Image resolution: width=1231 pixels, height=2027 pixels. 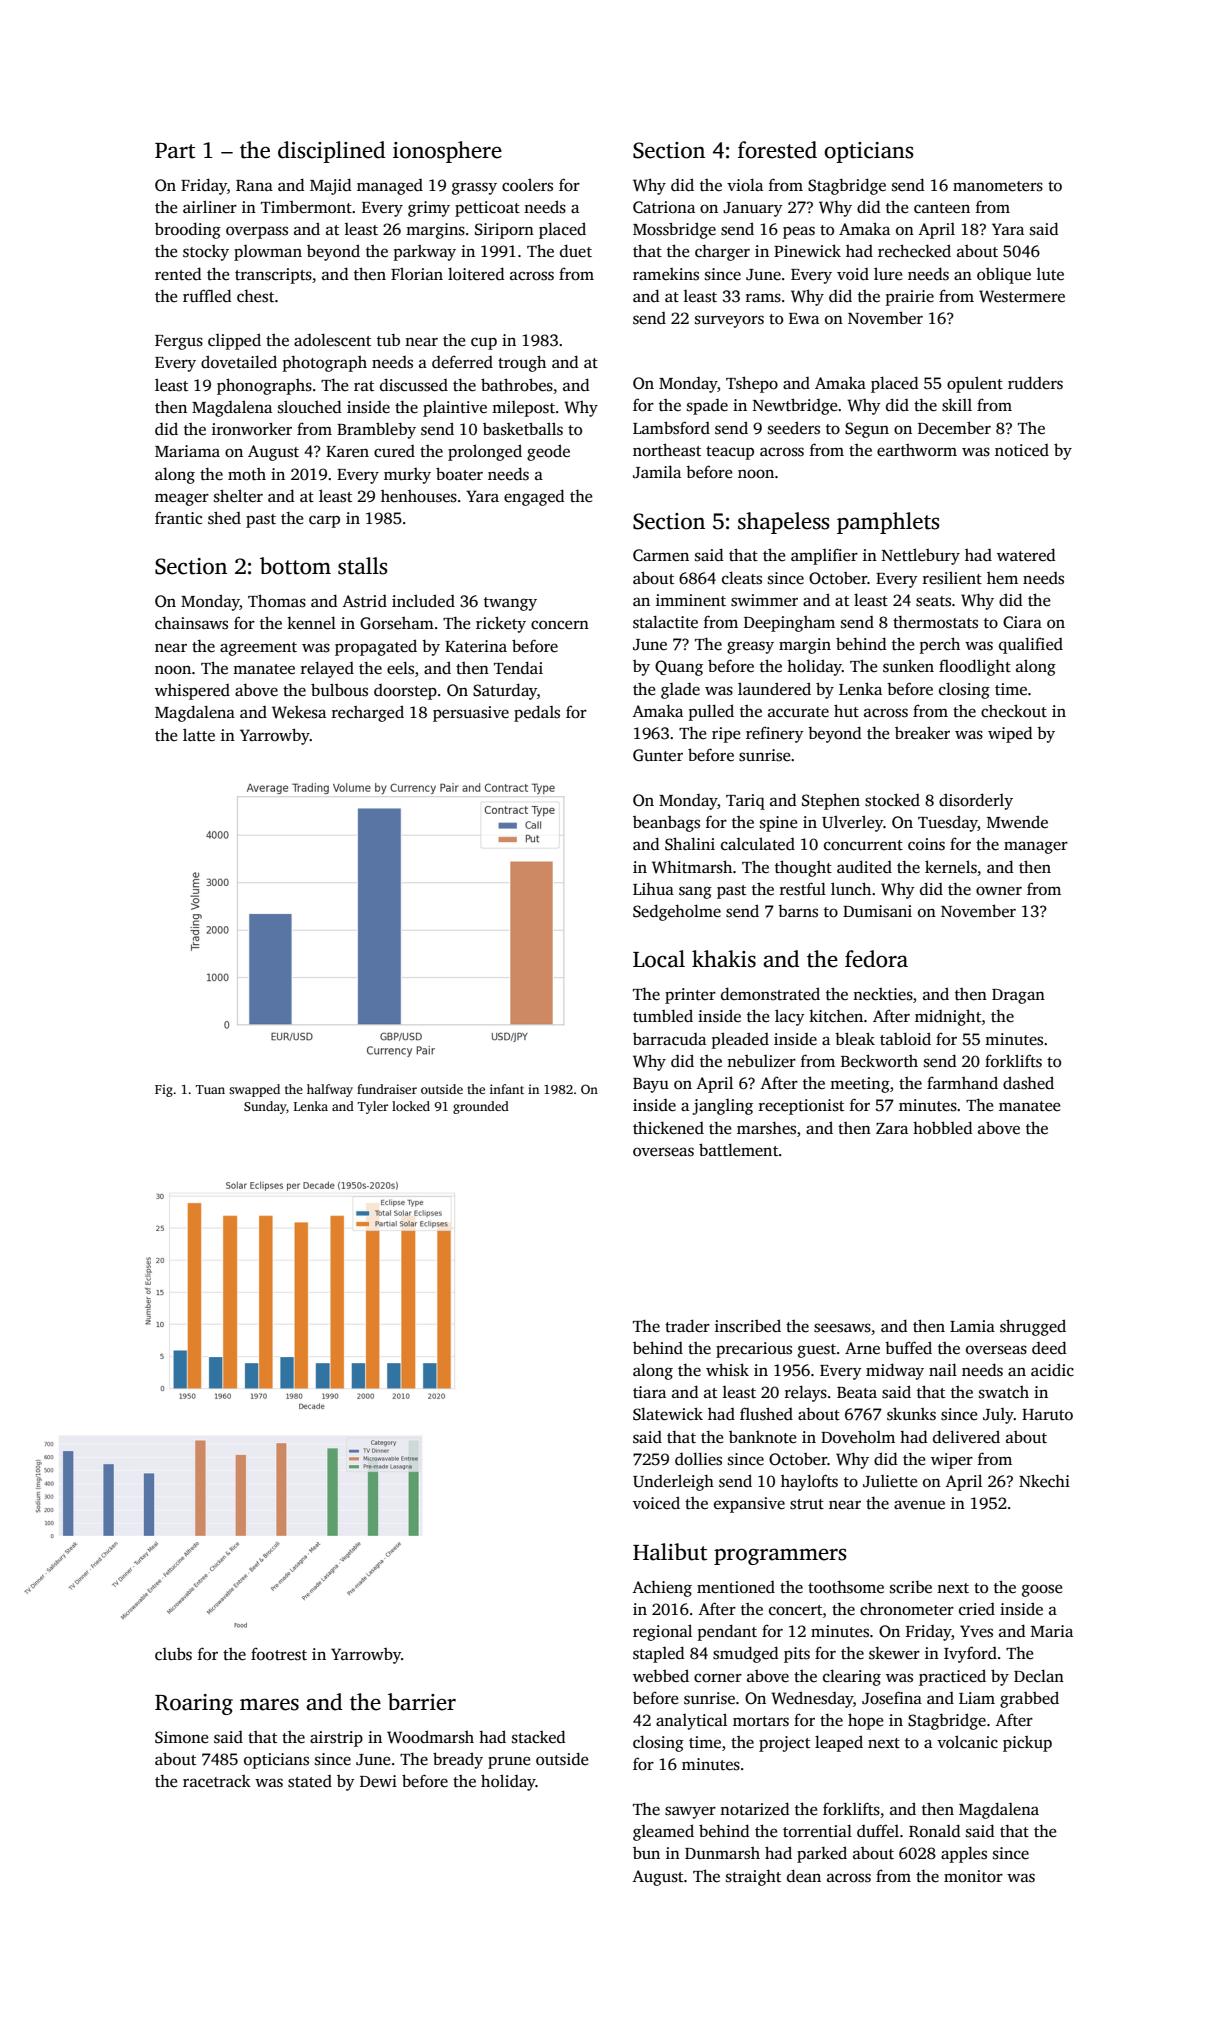 What do you see at coordinates (649, 1392) in the document?
I see `tiara` at bounding box center [649, 1392].
